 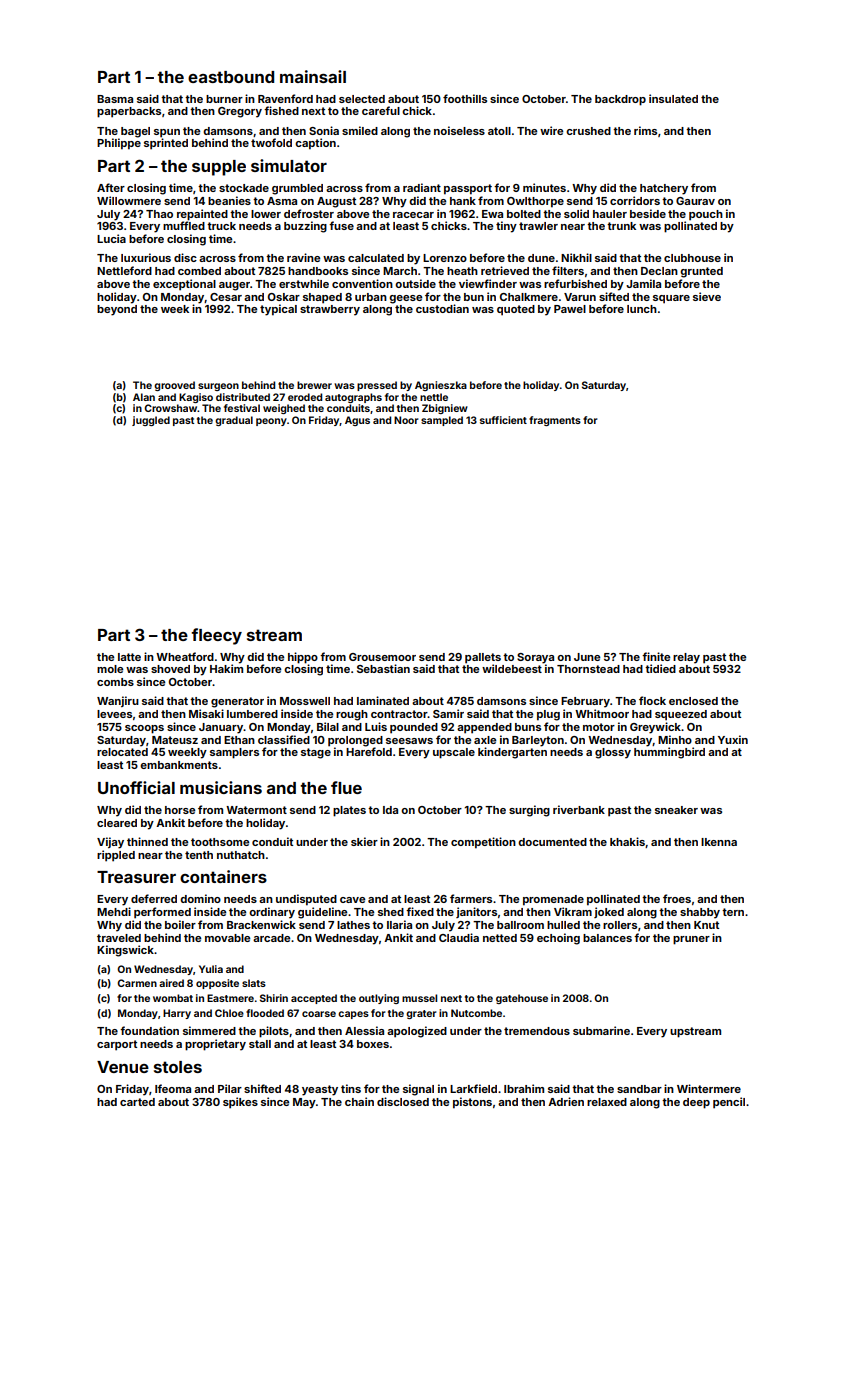 What do you see at coordinates (137, 1102) in the document?
I see `carted` at bounding box center [137, 1102].
